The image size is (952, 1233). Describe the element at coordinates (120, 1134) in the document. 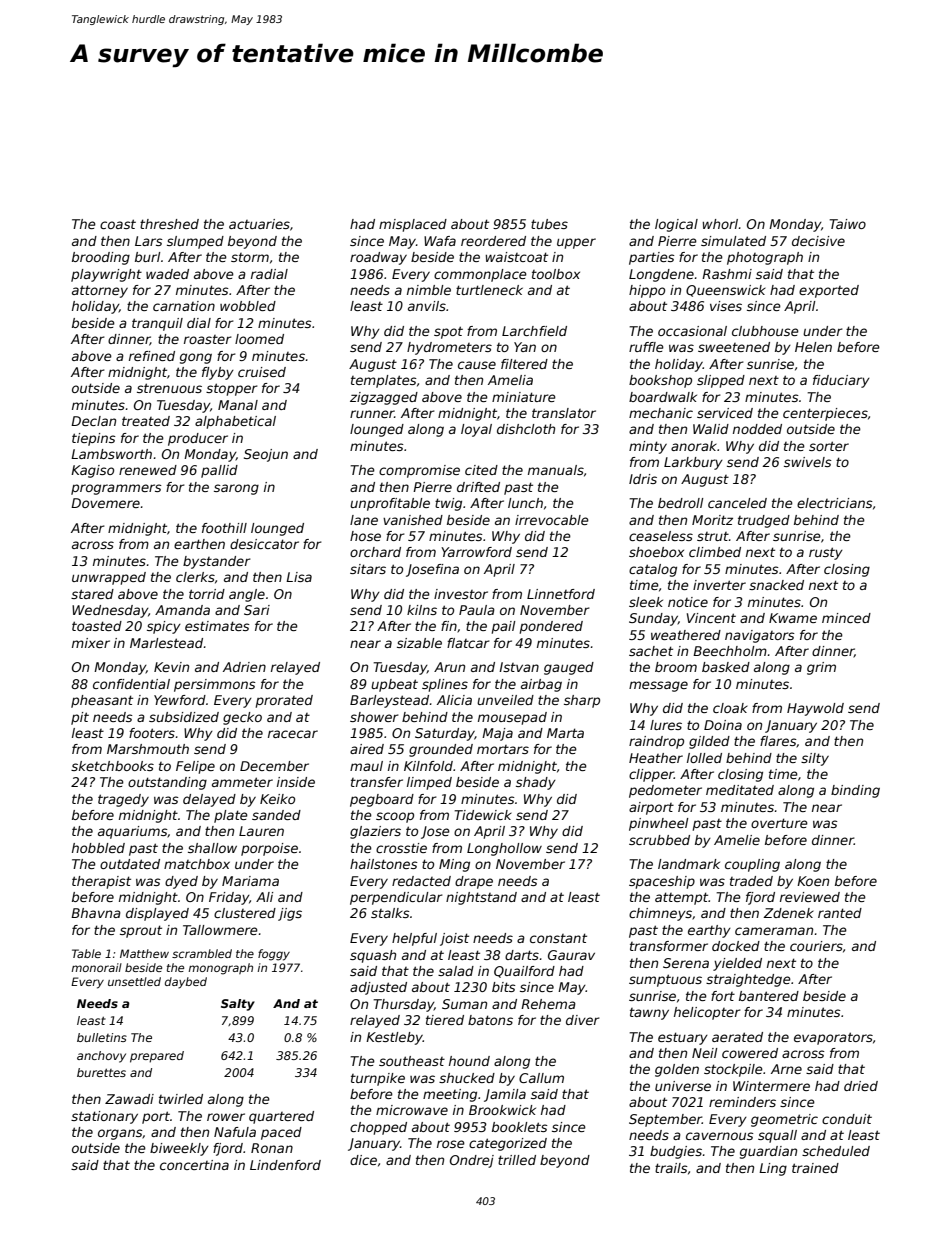

I see `organs` at that location.
